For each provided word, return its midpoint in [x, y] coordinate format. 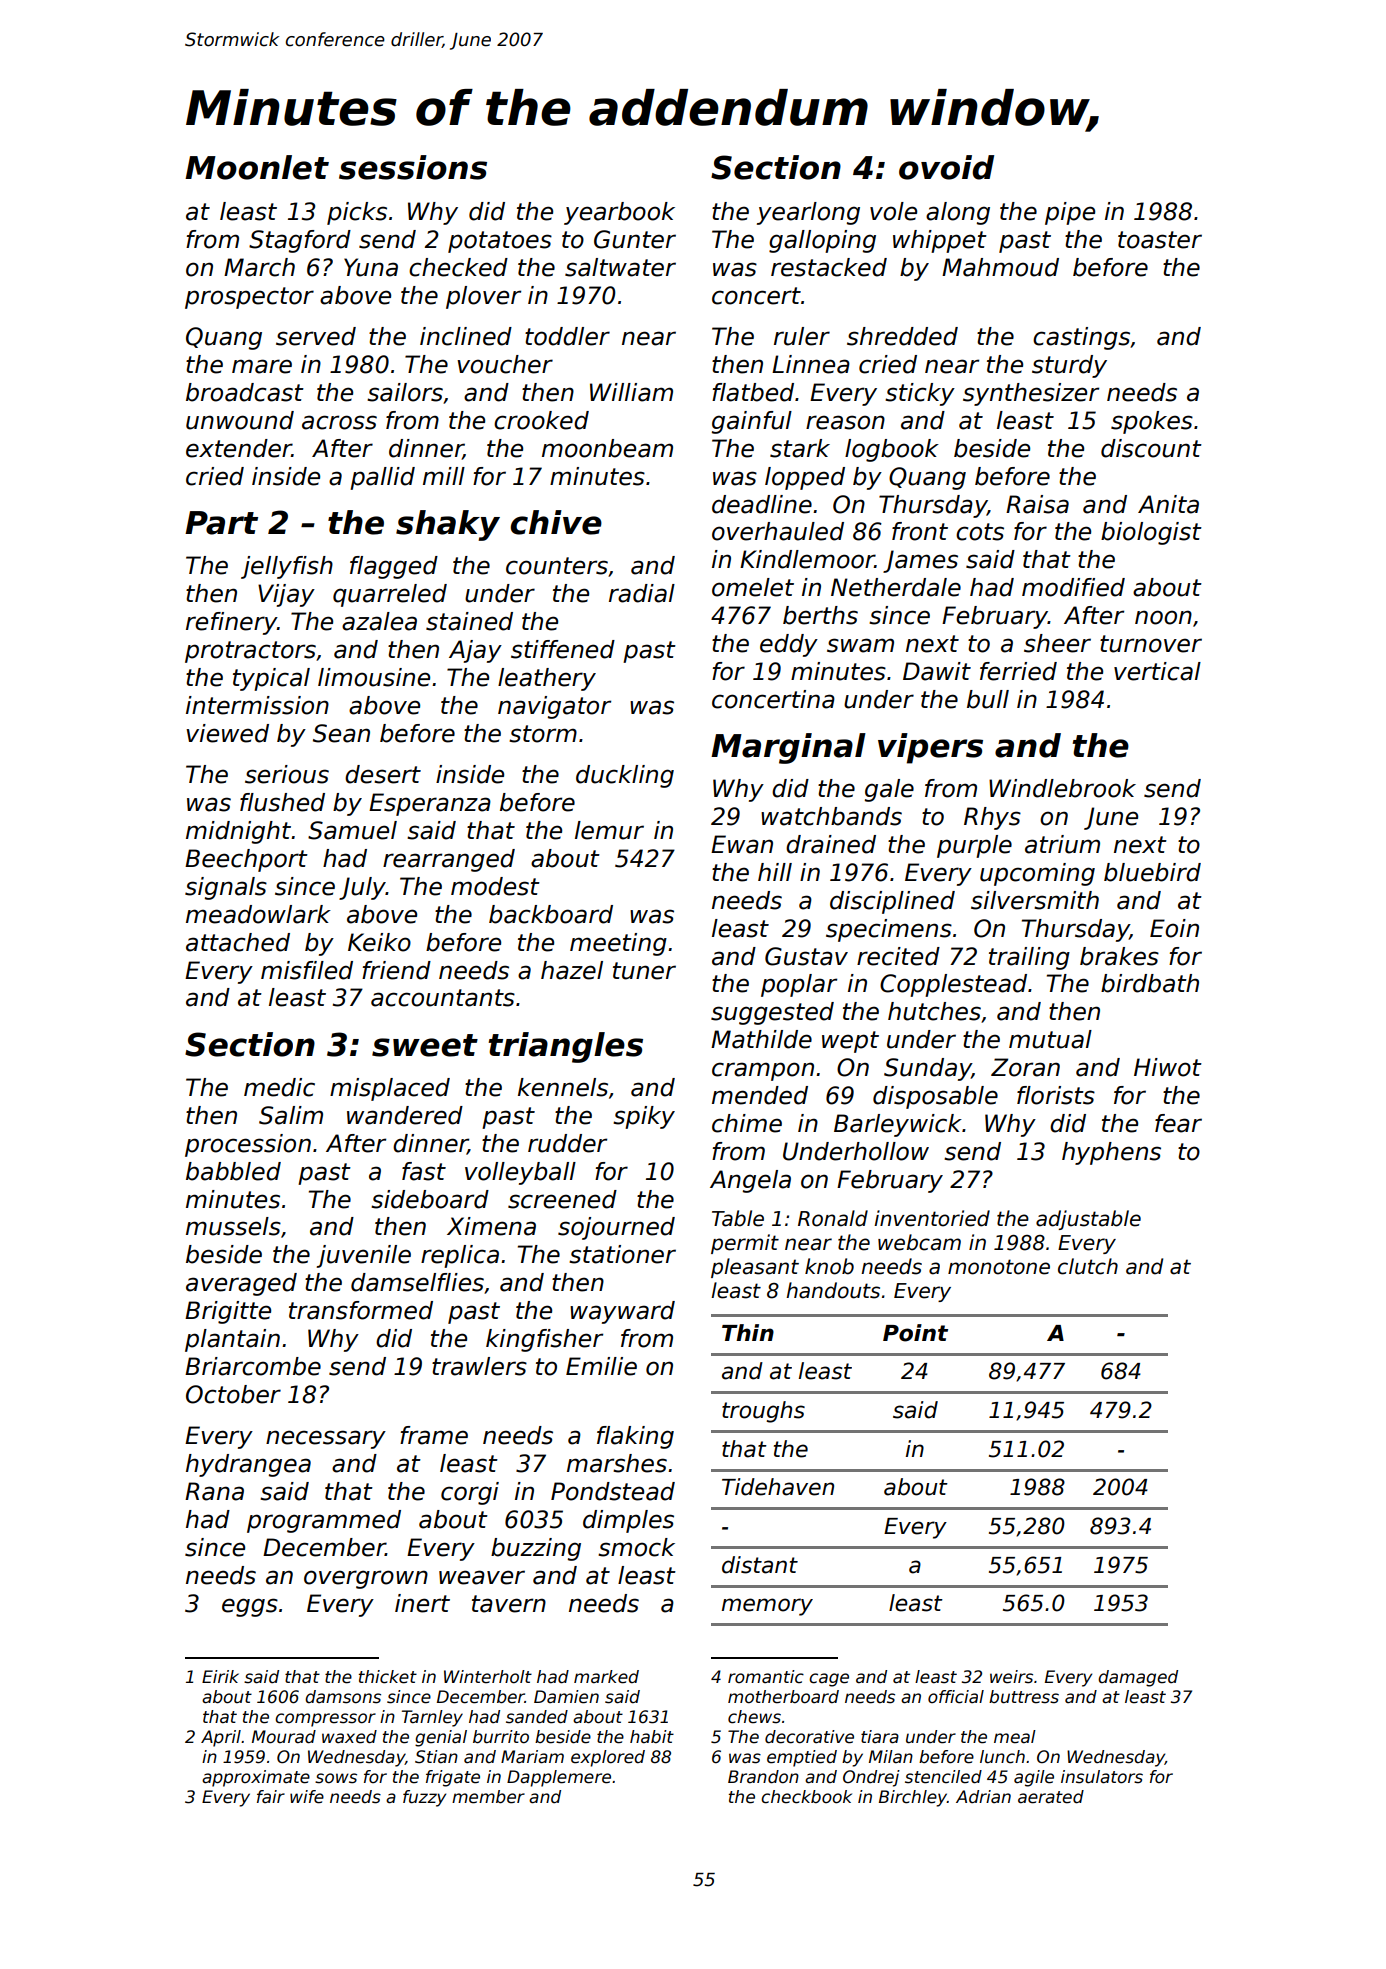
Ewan [742, 844]
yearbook [619, 213]
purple [974, 846]
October [233, 1394]
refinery [231, 623]
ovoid [946, 167]
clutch [1088, 1266]
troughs [763, 1412]
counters [557, 566]
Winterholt [488, 1677]
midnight [238, 832]
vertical [1157, 671]
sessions [413, 167]
